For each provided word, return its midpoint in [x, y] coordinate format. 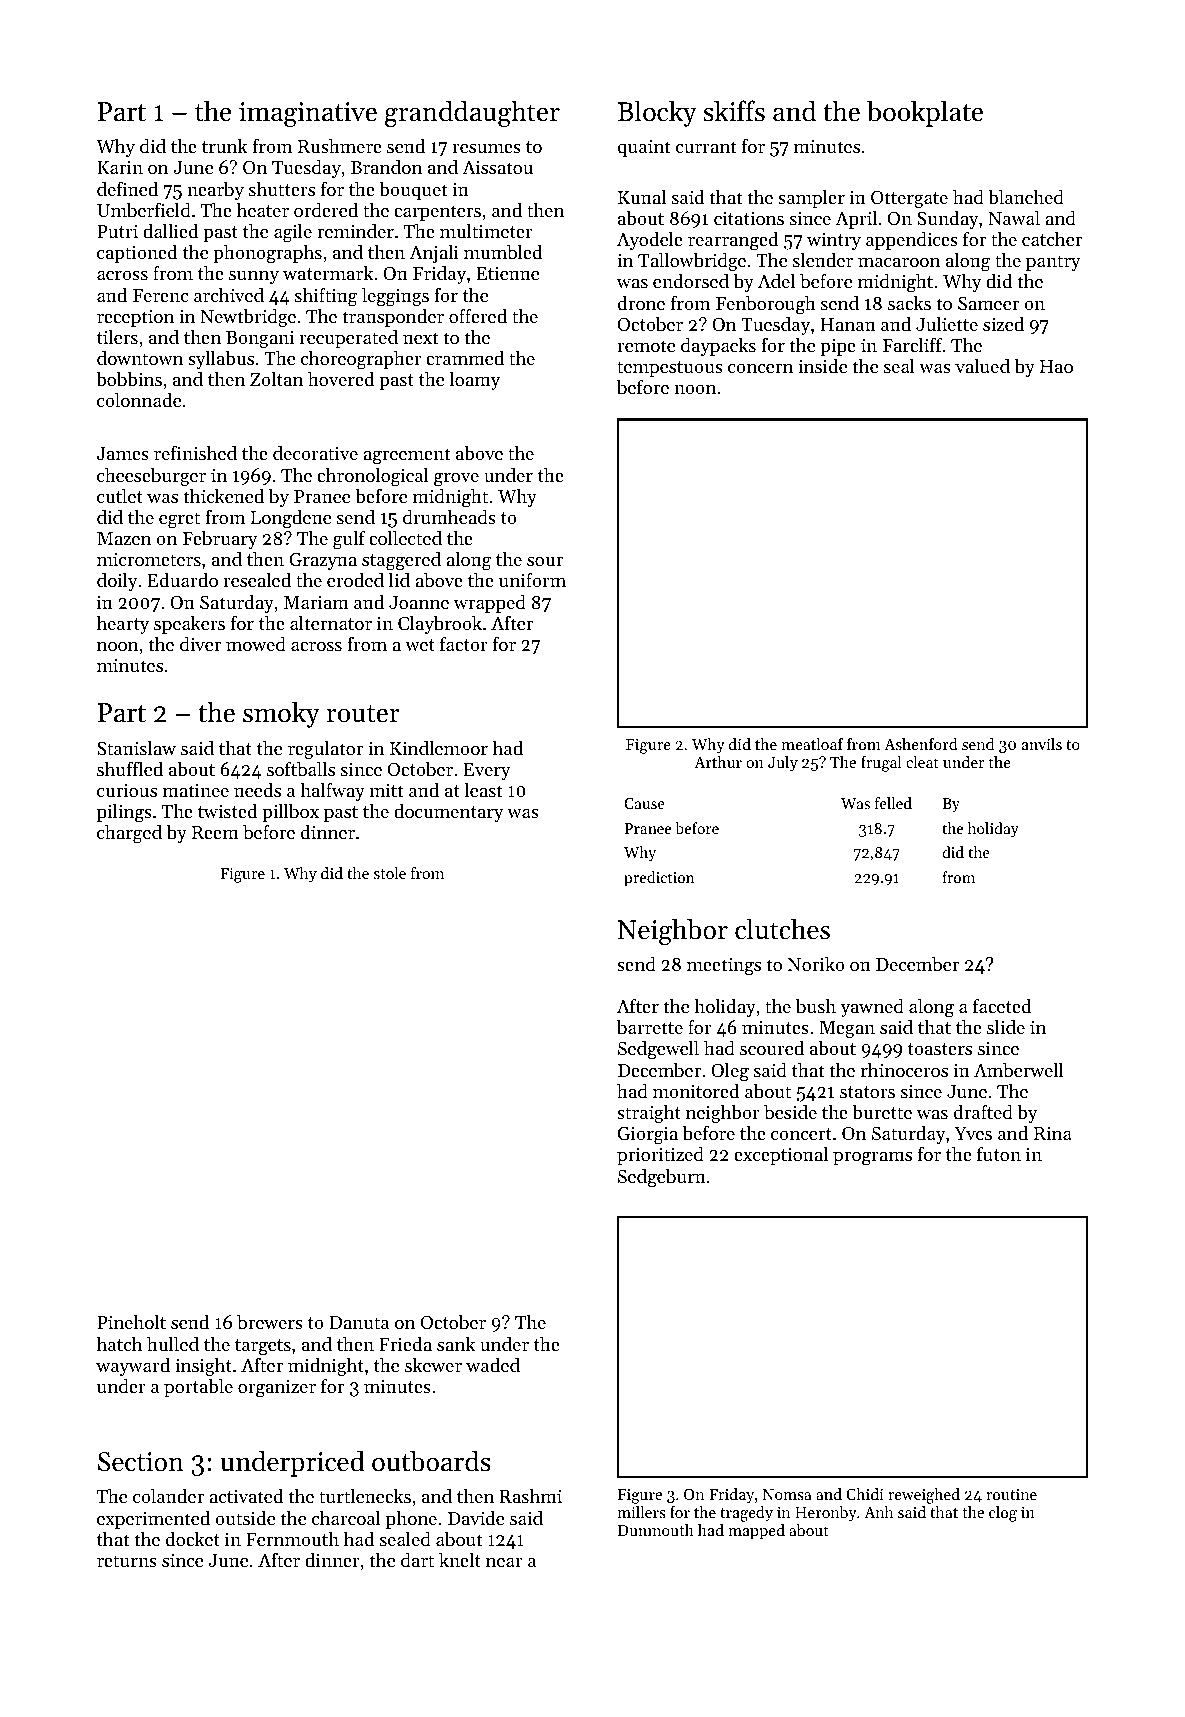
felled [893, 803]
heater [263, 210]
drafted [983, 1111]
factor [464, 643]
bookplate [925, 113]
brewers [270, 1322]
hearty [123, 625]
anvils [1042, 744]
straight [649, 1114]
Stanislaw [136, 748]
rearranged [733, 241]
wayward [133, 1367]
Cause [644, 803]
